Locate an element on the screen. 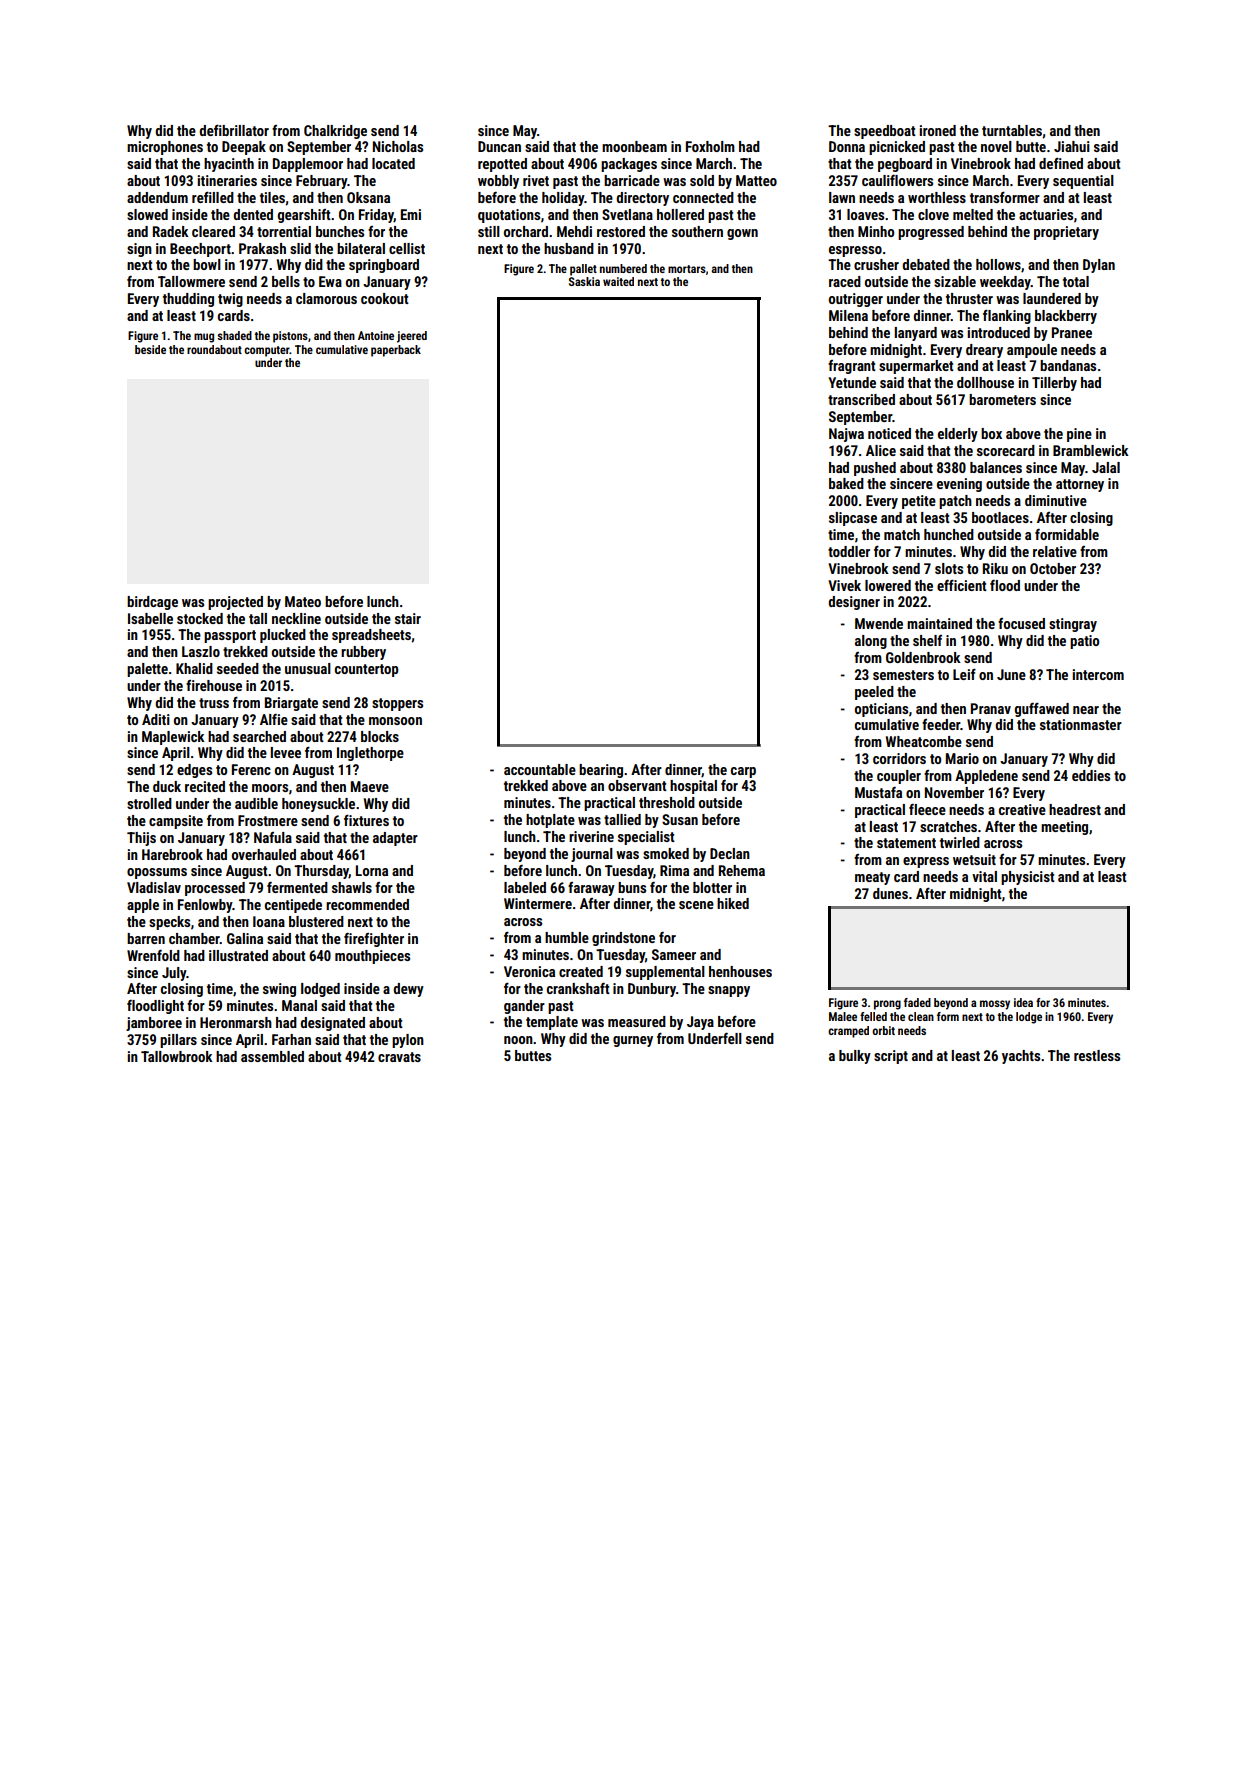 The width and height of the screenshot is (1257, 1778). carp is located at coordinates (743, 772).
